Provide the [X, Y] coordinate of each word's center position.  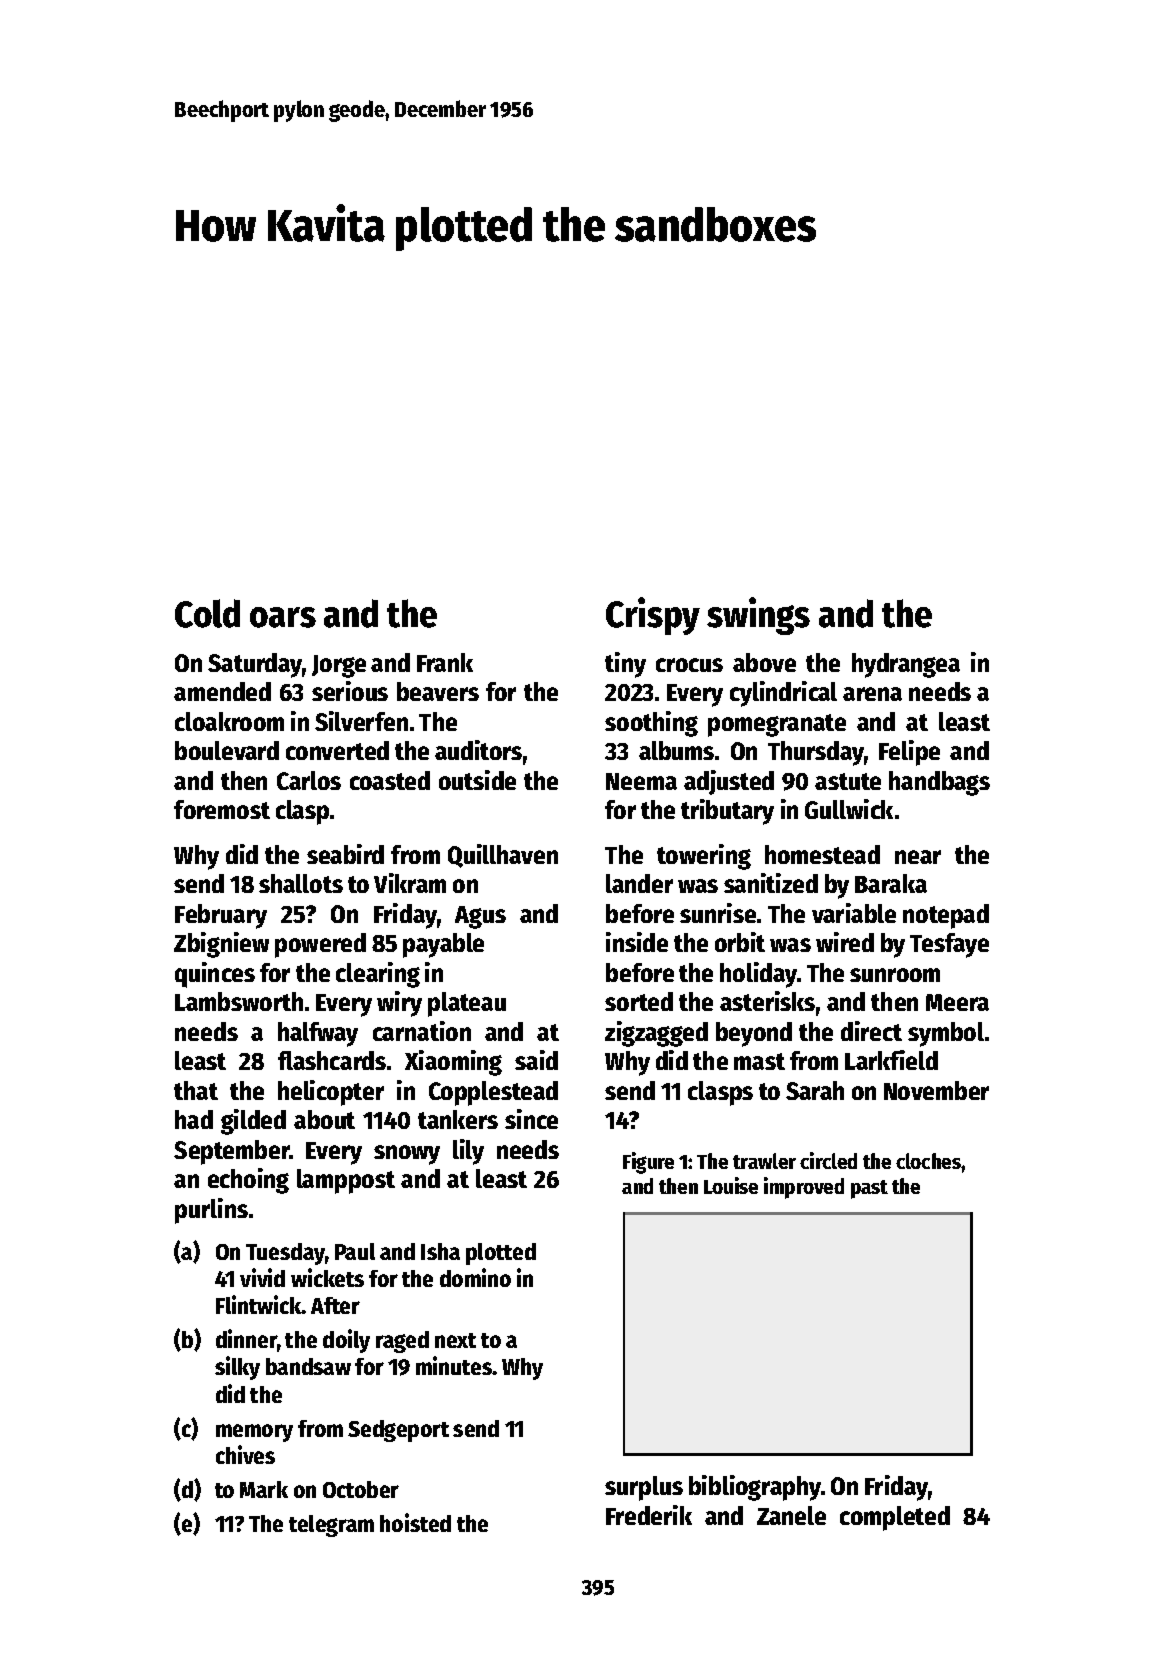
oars [283, 617]
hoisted [415, 1522]
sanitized [771, 883]
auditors [478, 750]
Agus [480, 917]
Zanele [791, 1515]
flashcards [332, 1060]
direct [871, 1031]
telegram [331, 1526]
